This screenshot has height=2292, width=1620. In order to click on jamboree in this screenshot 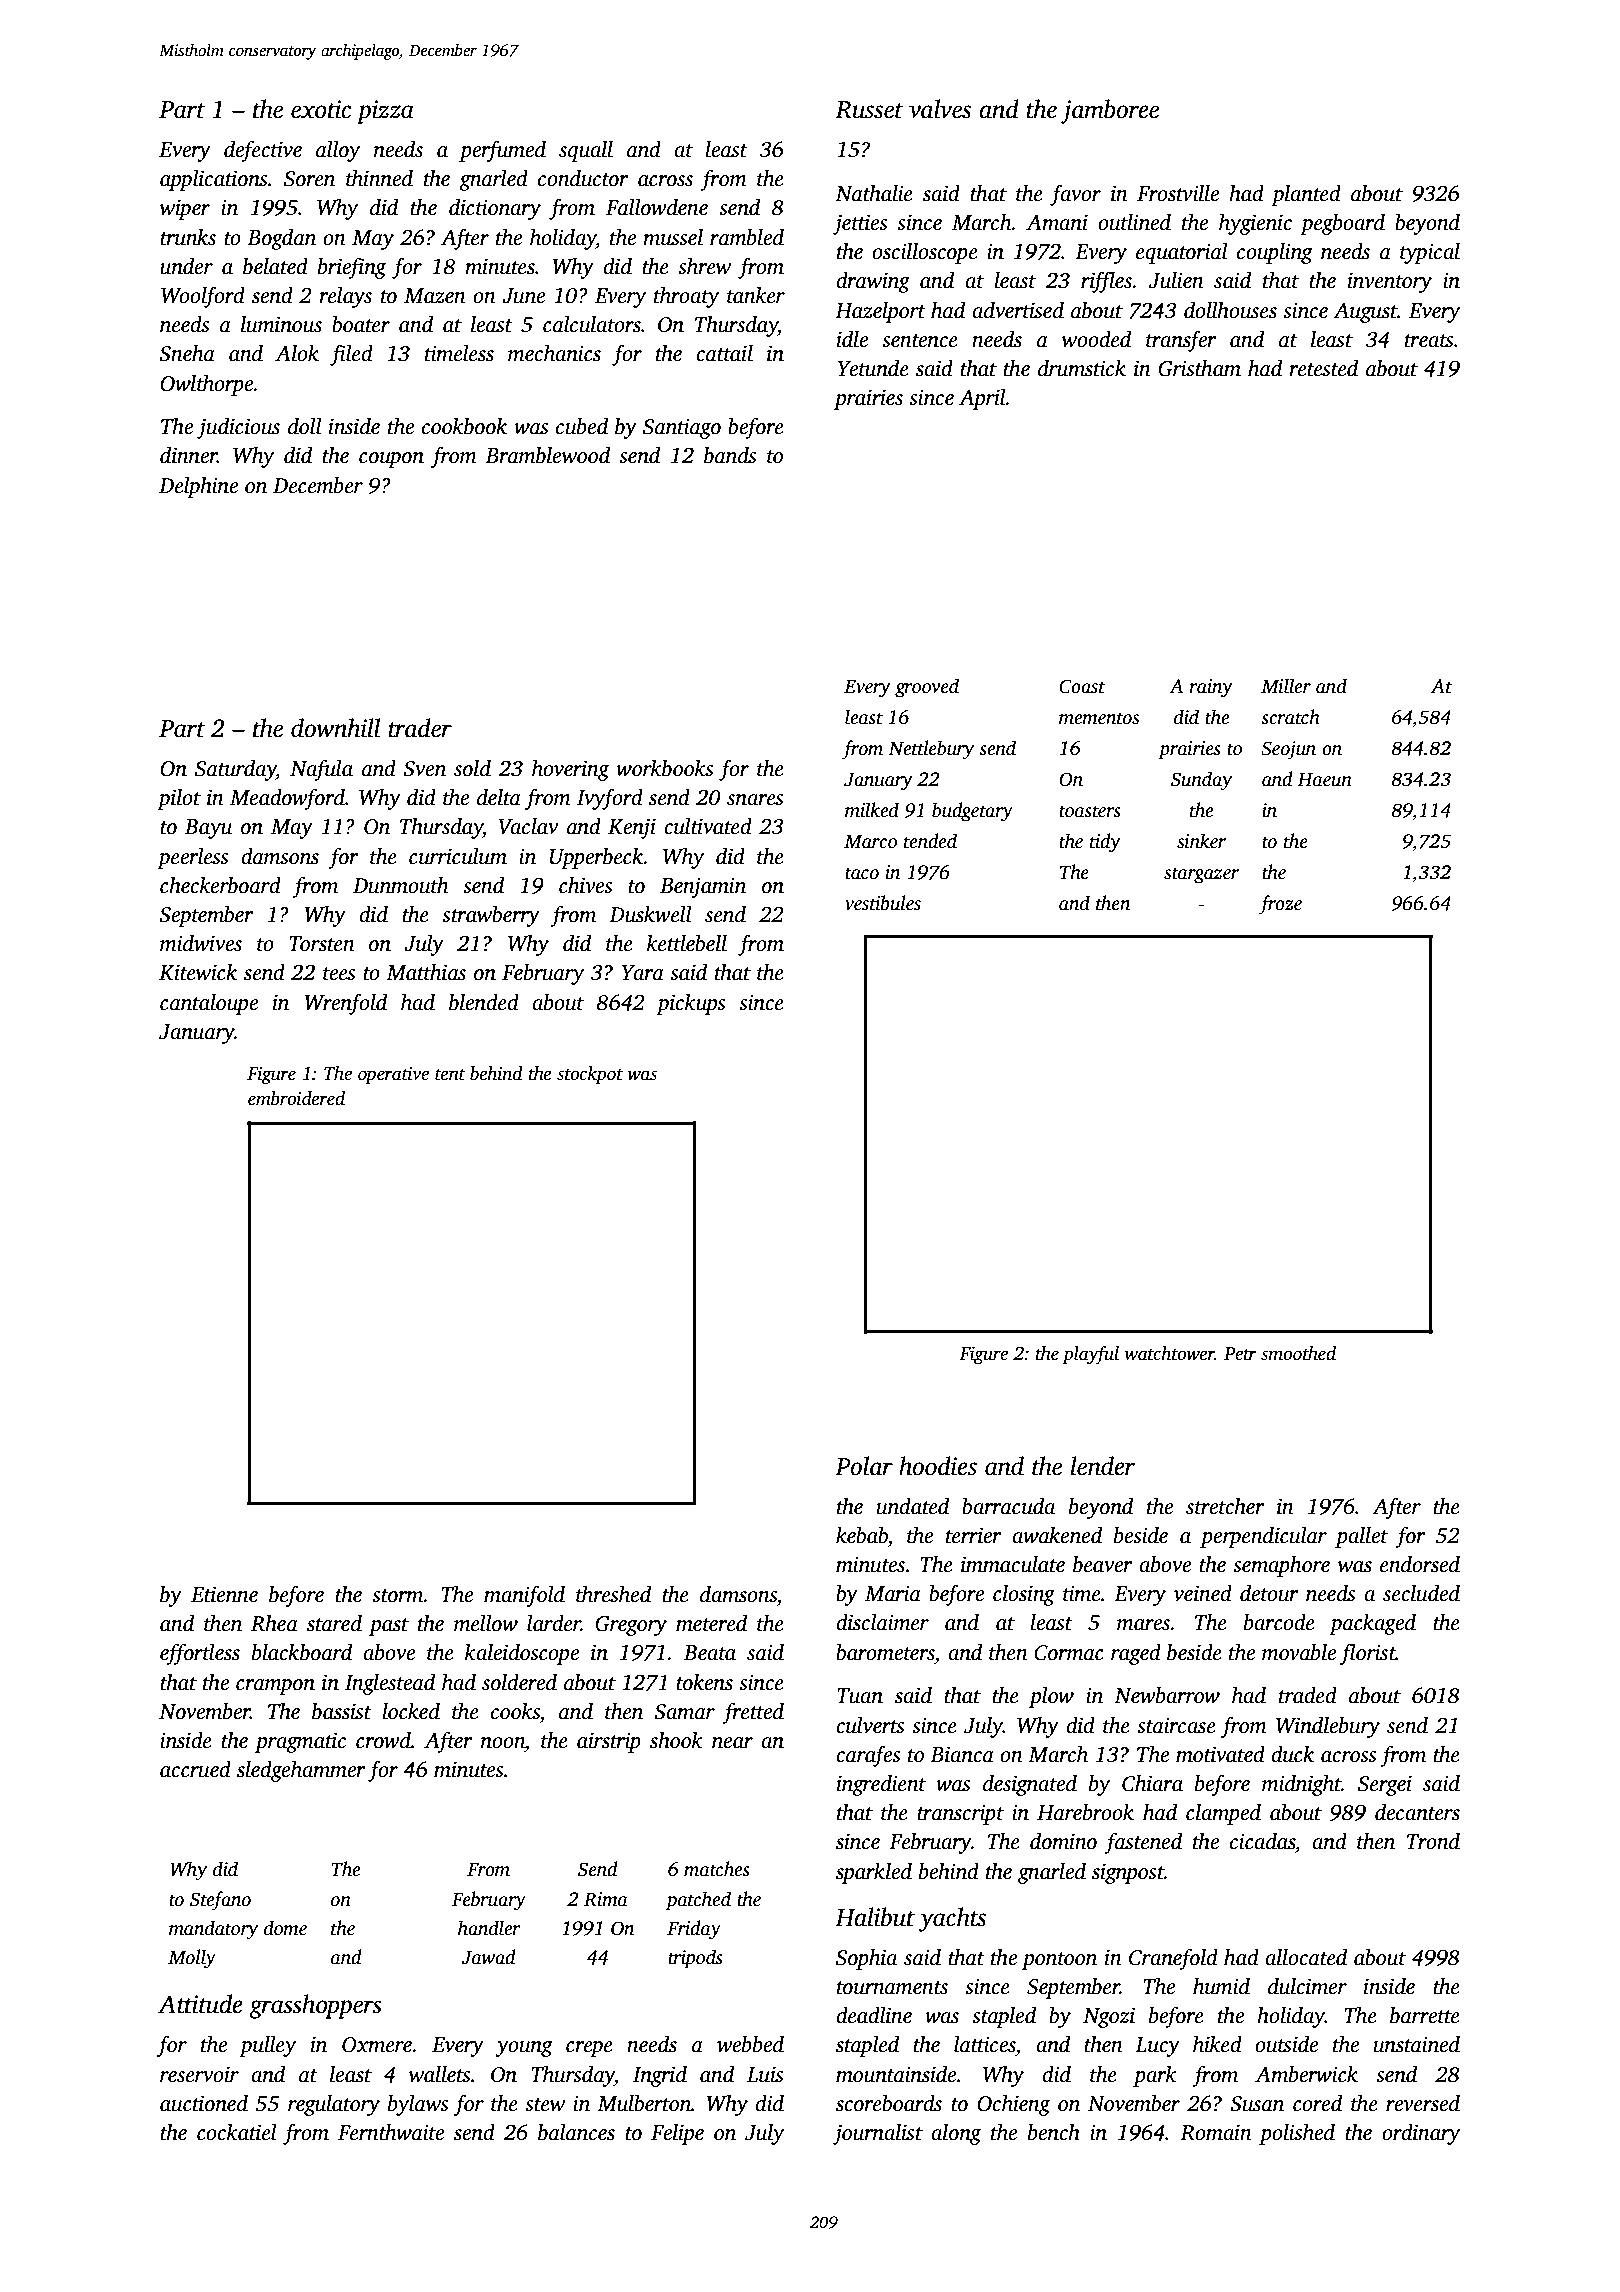, I will do `click(1110, 111)`.
